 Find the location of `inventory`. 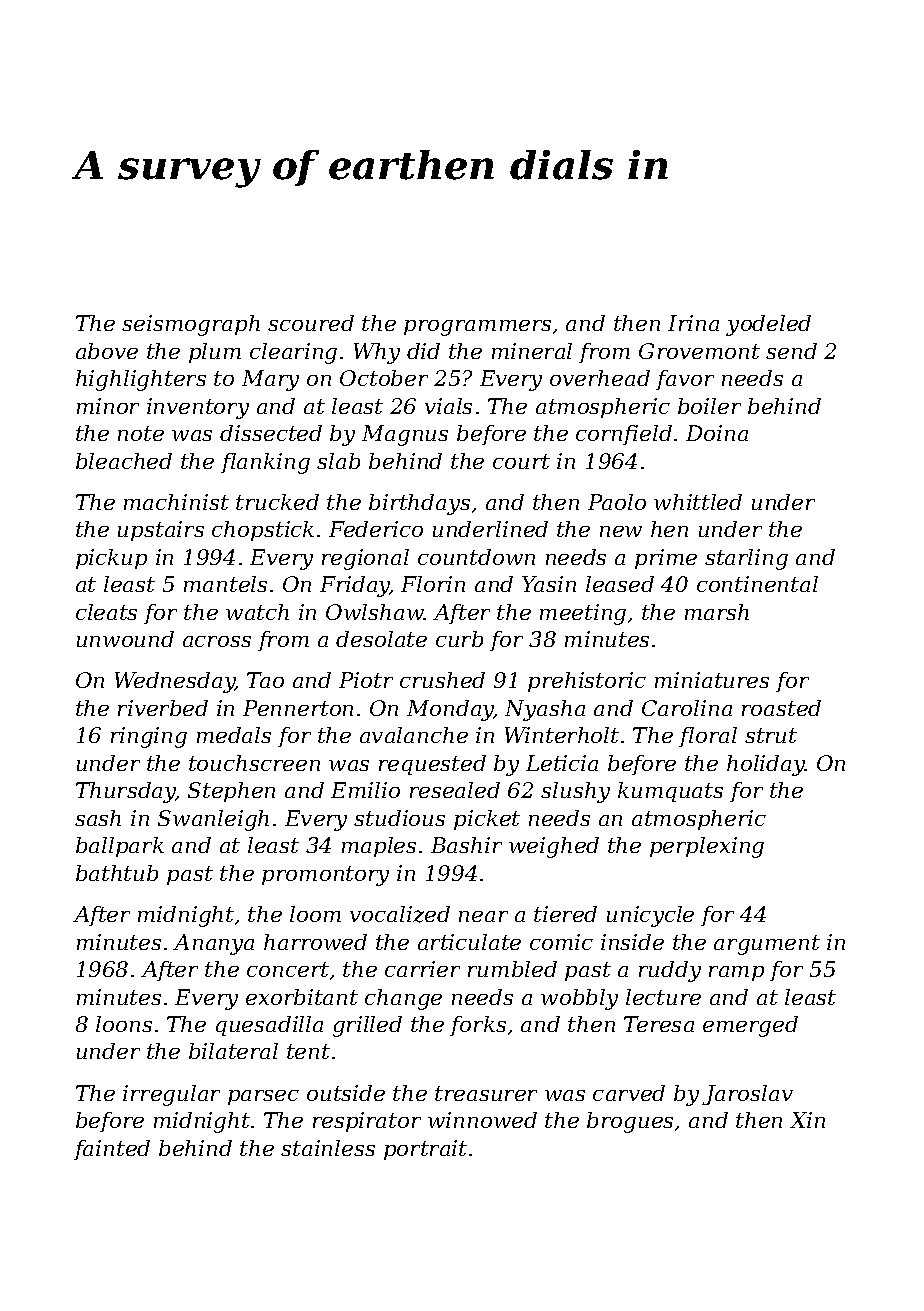

inventory is located at coordinates (198, 408).
